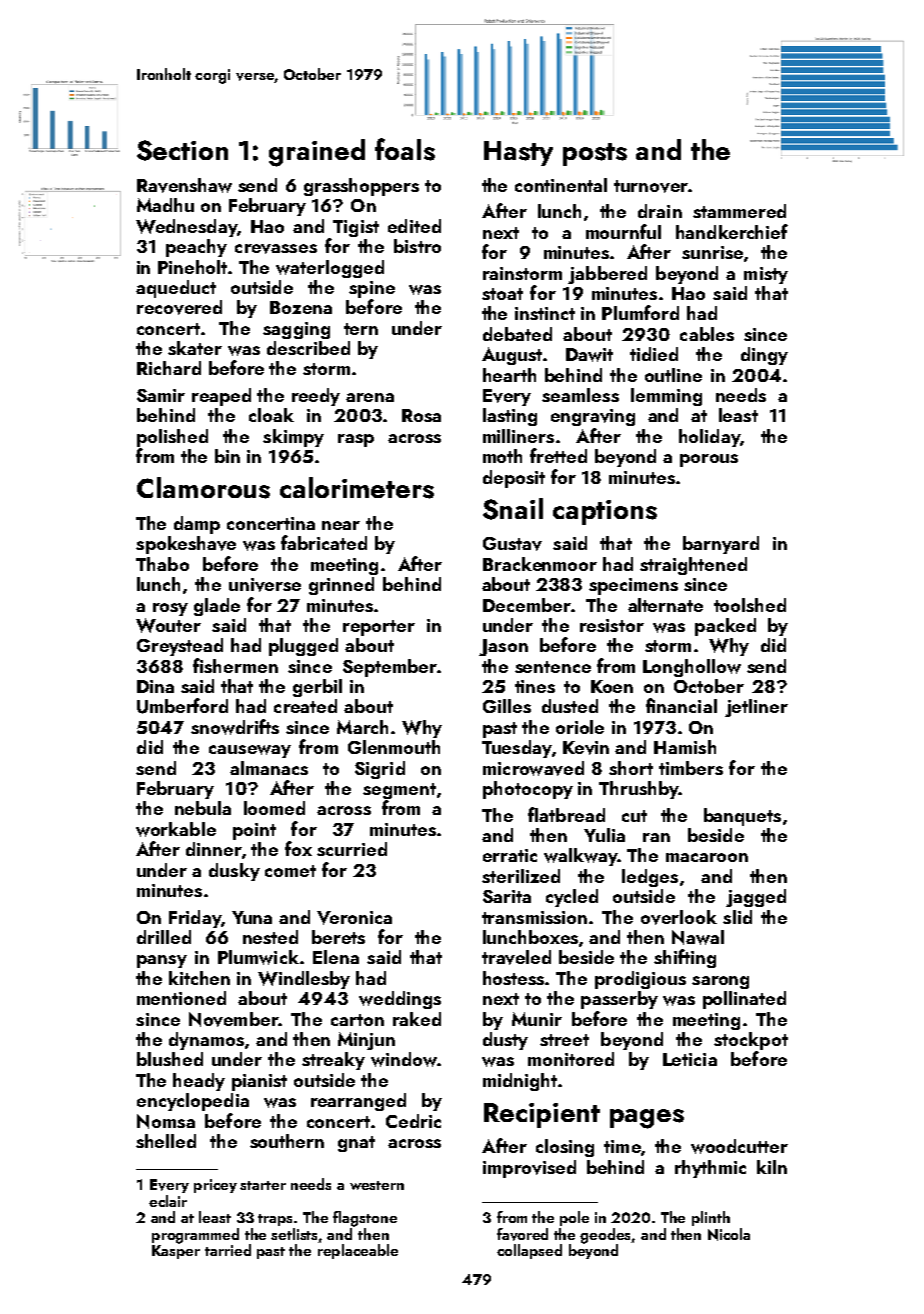 The width and height of the image is (924, 1314). What do you see at coordinates (709, 460) in the image?
I see `porous` at bounding box center [709, 460].
